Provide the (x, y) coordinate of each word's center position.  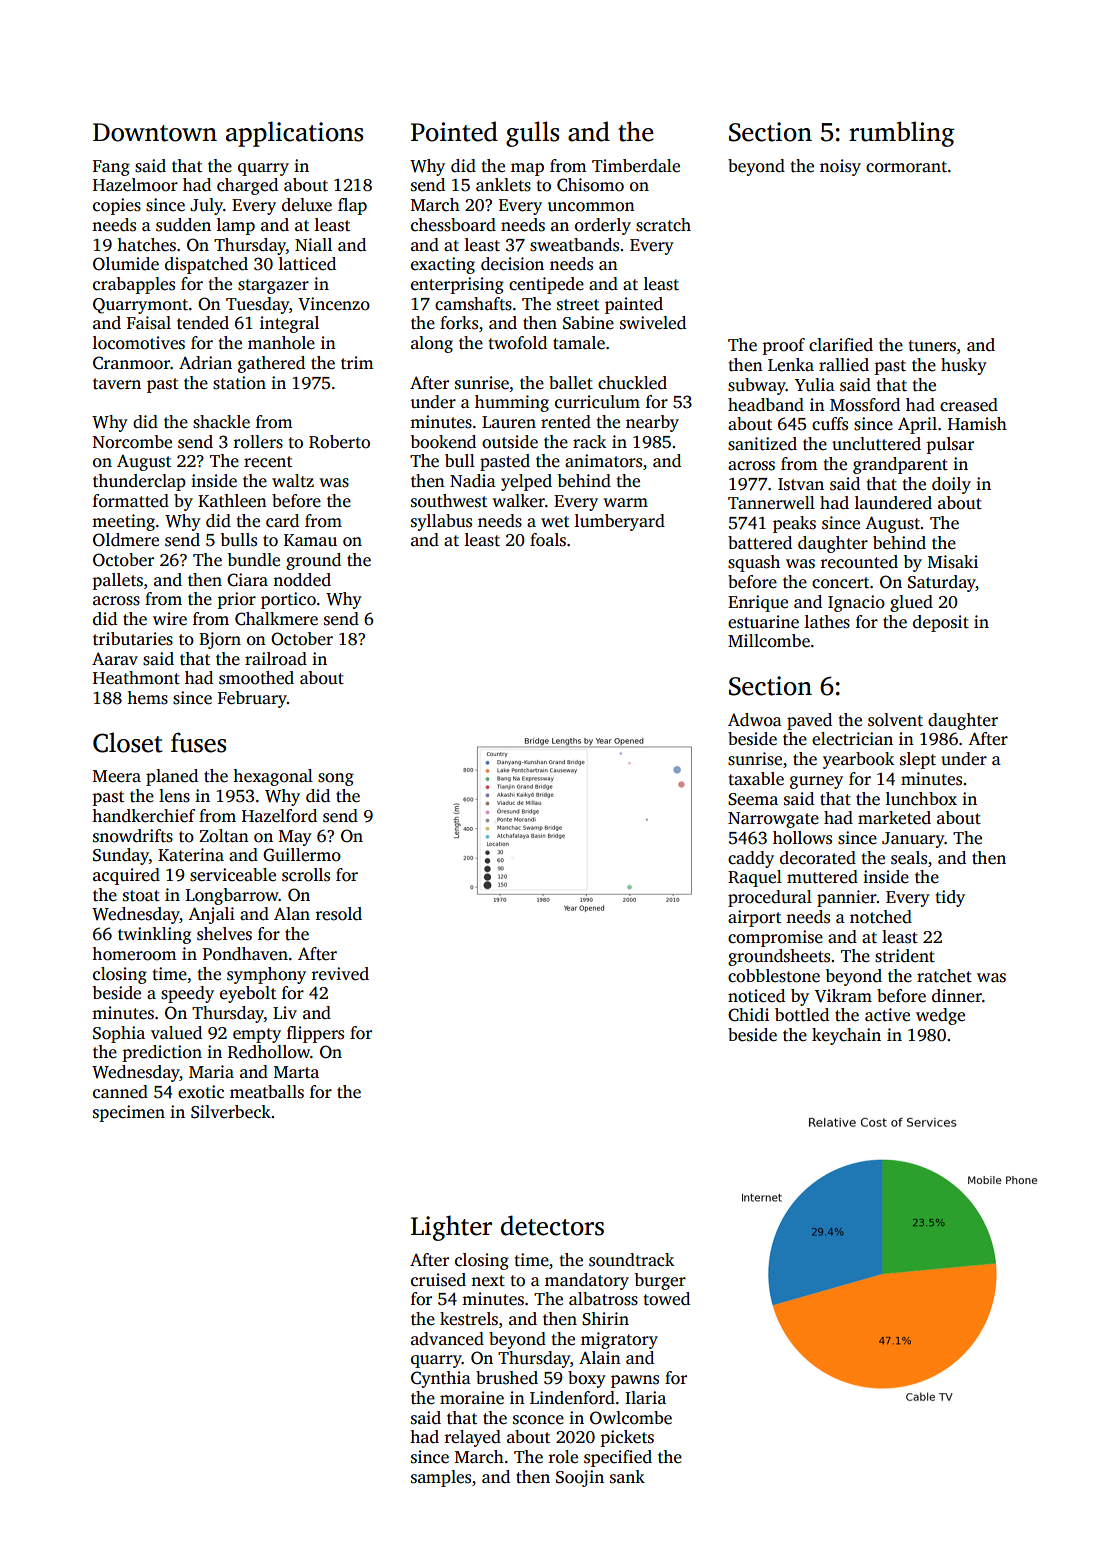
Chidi (748, 1015)
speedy (187, 994)
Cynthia (441, 1379)
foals (548, 540)
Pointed (454, 131)
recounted (859, 562)
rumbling (902, 134)
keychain (846, 1036)
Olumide (126, 264)
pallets (118, 581)
